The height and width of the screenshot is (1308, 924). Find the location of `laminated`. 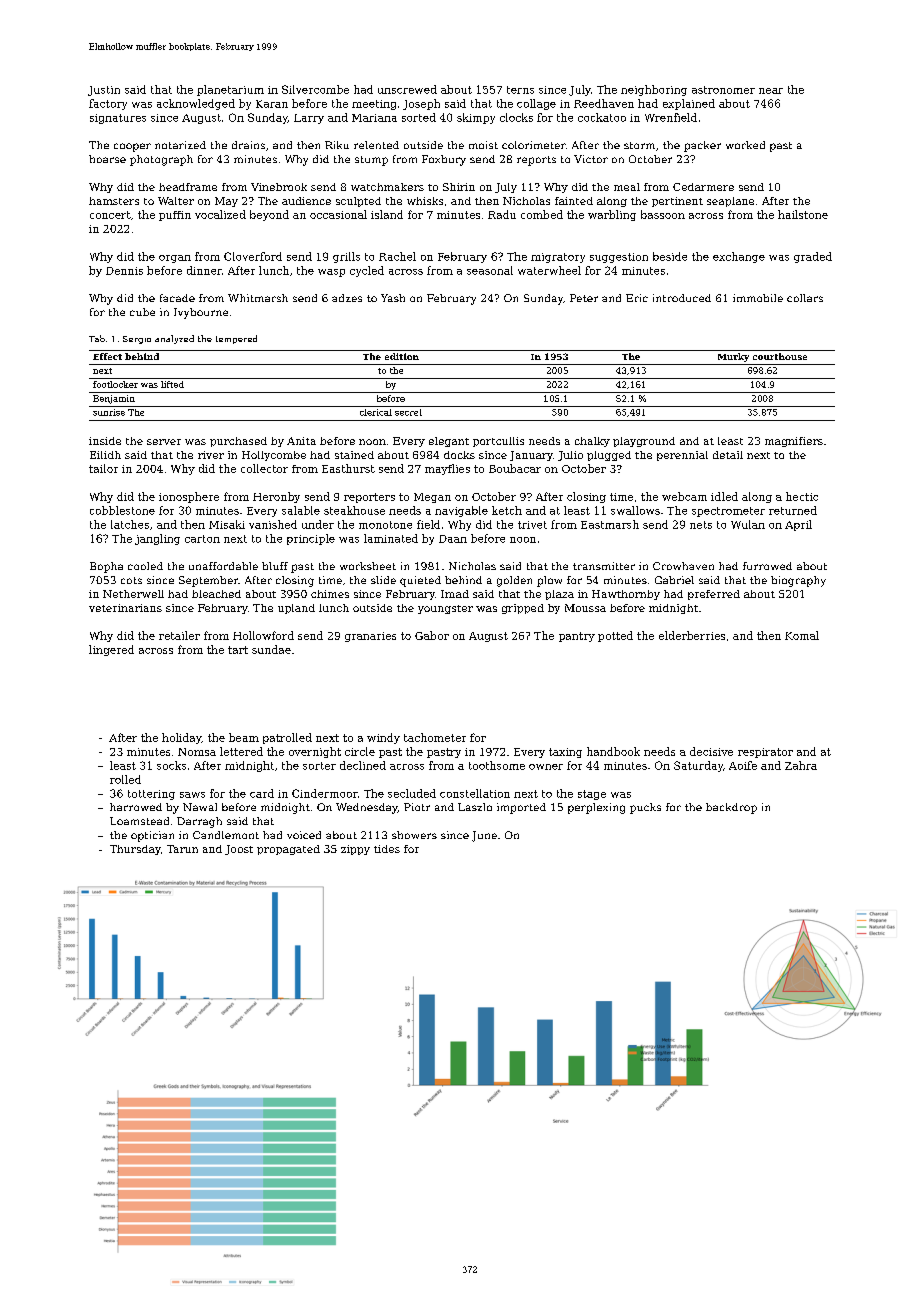

laminated is located at coordinates (391, 538).
